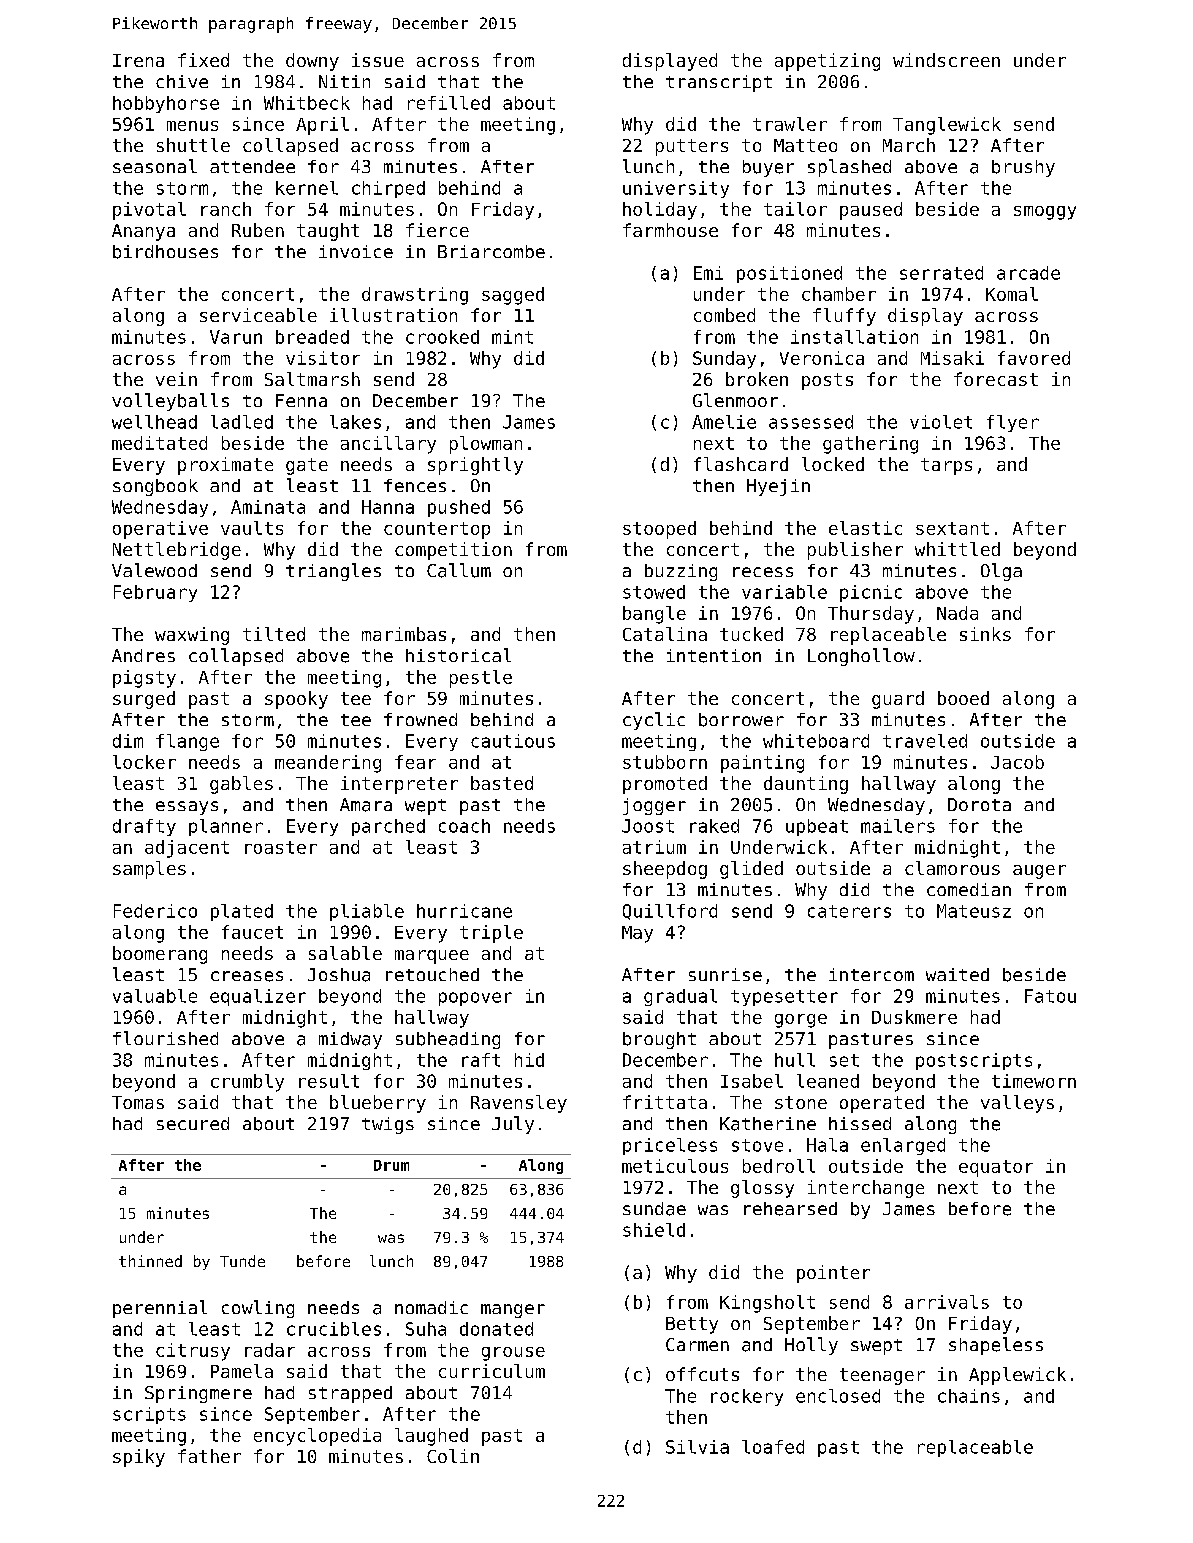  Describe the element at coordinates (914, 1017) in the image. I see `Duskmere` at that location.
